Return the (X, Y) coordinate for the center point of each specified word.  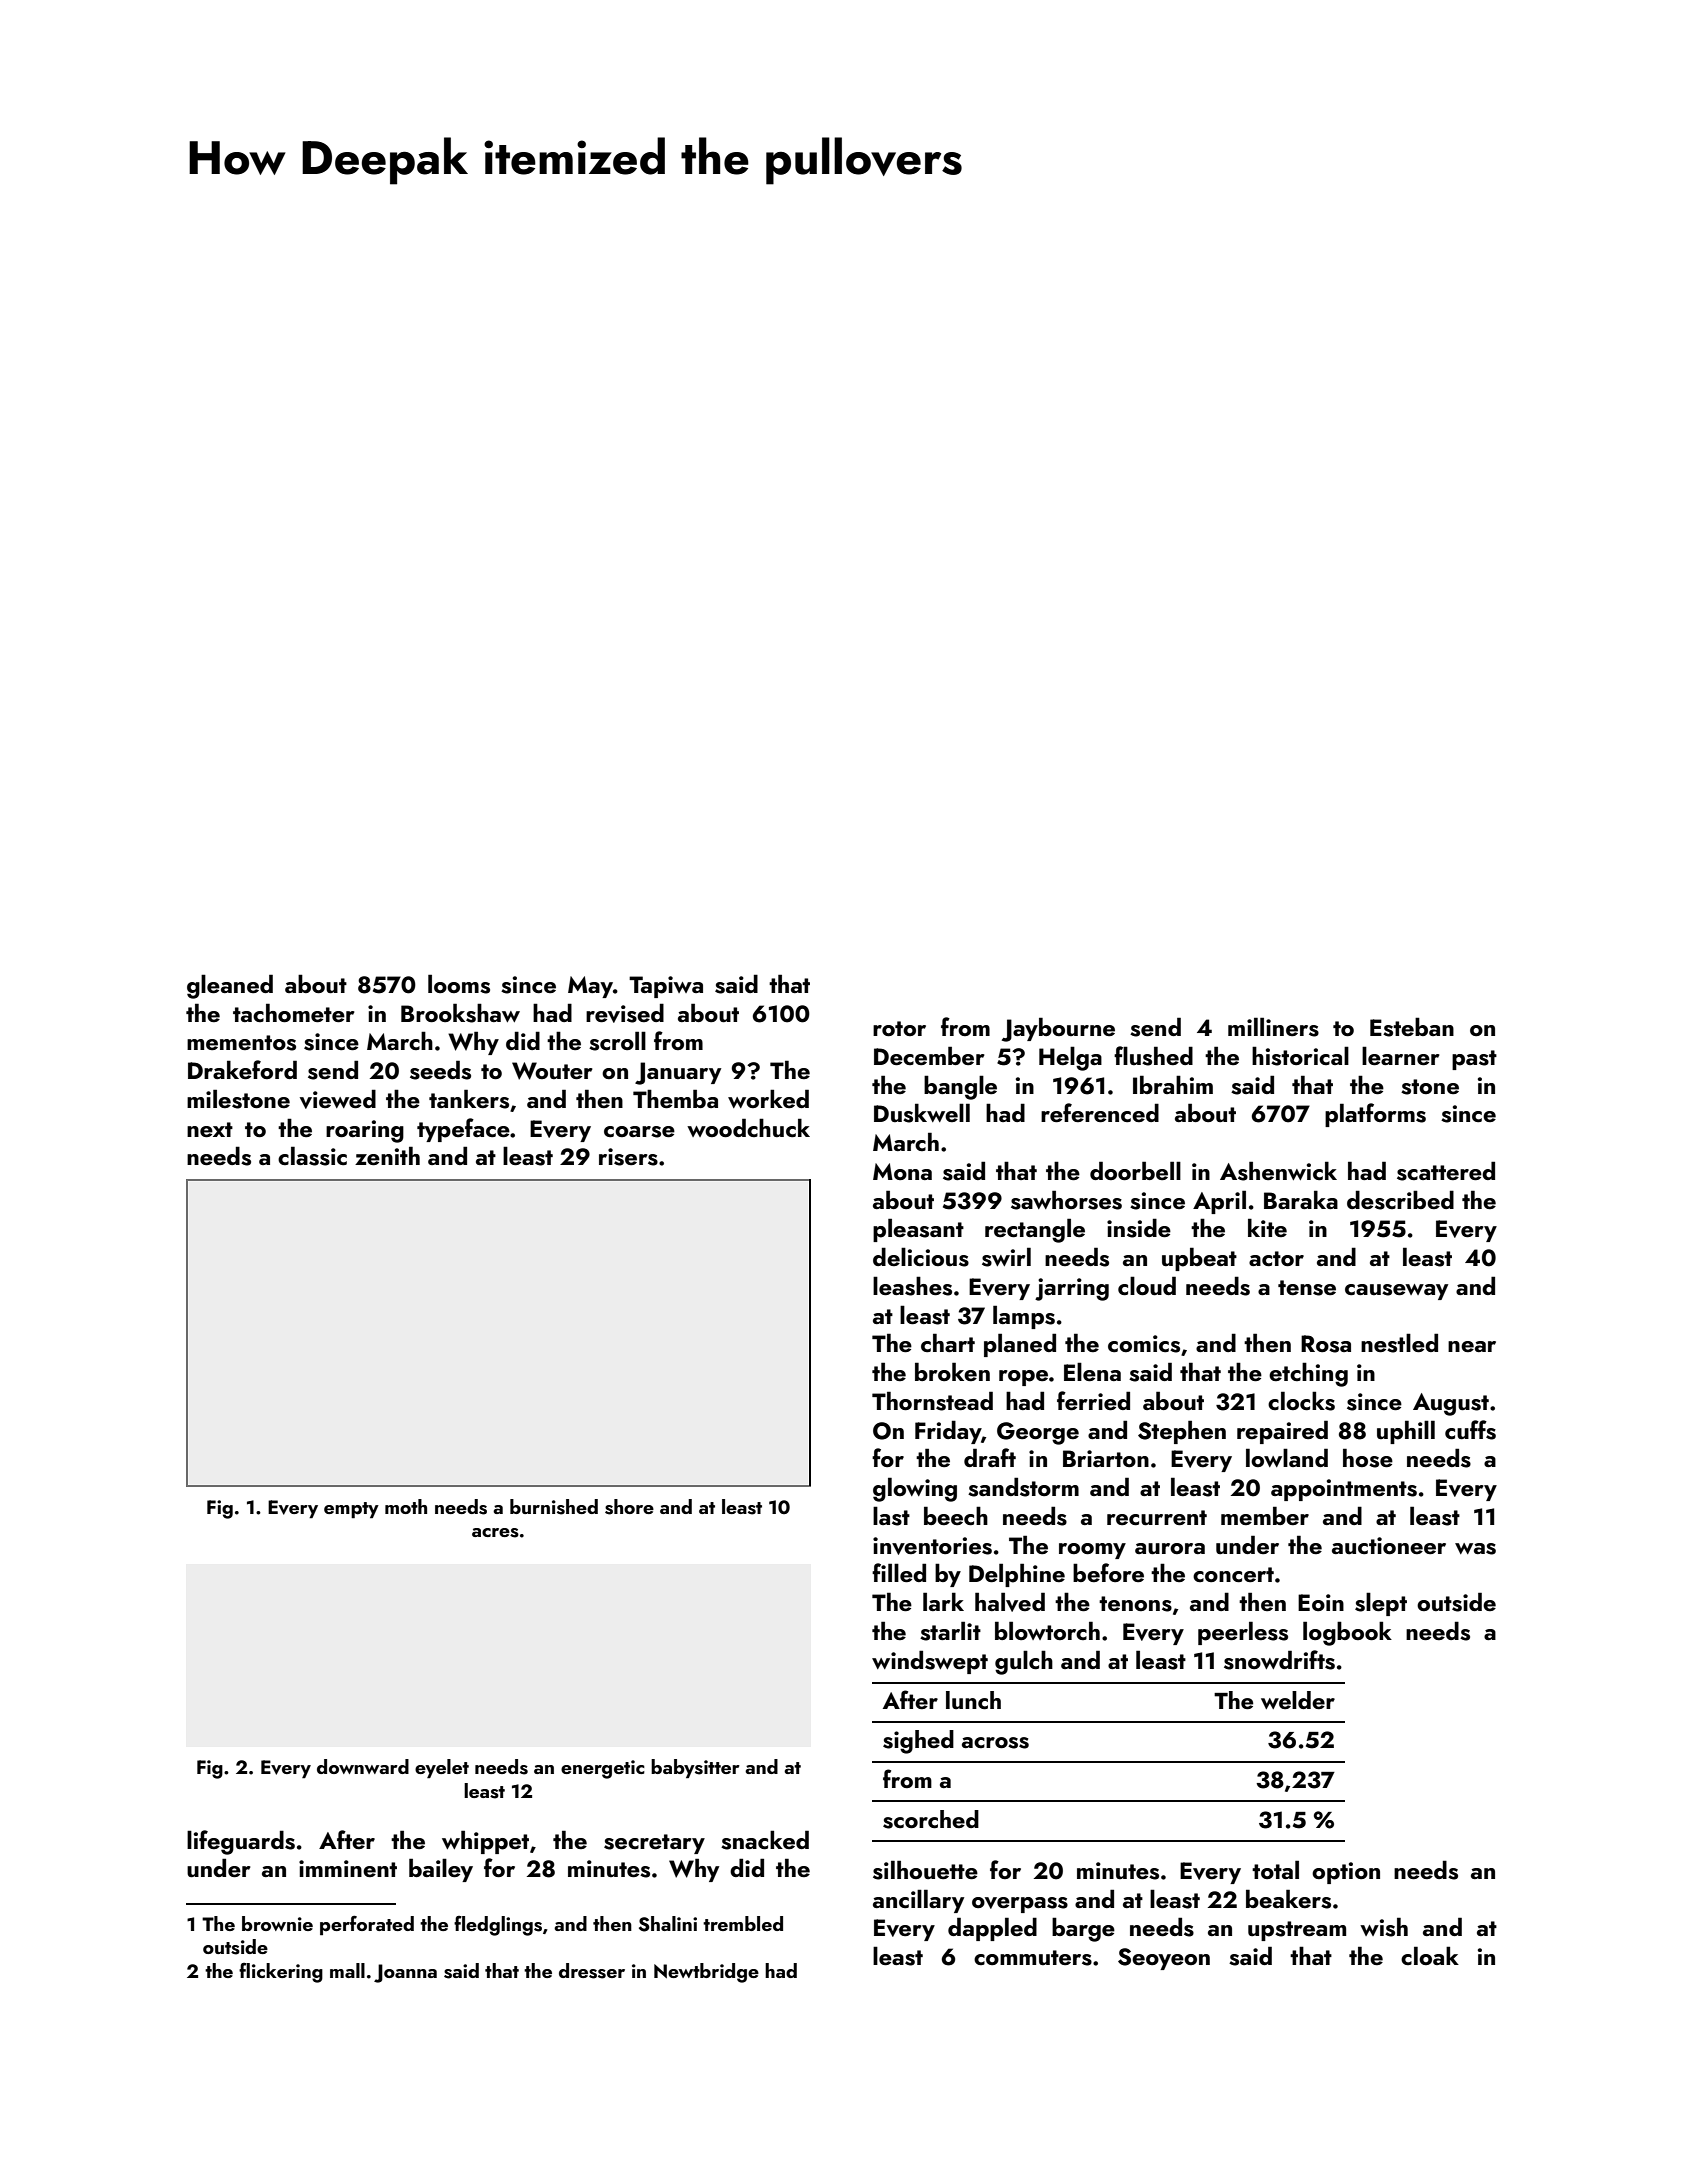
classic (312, 1156)
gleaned (230, 986)
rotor (899, 1028)
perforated (367, 1925)
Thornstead (932, 1401)
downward (363, 1766)
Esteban (1412, 1027)
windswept (930, 1662)
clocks (1301, 1401)
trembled (743, 1923)
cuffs (1470, 1430)
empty (351, 1510)
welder (1298, 1700)
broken (952, 1371)
